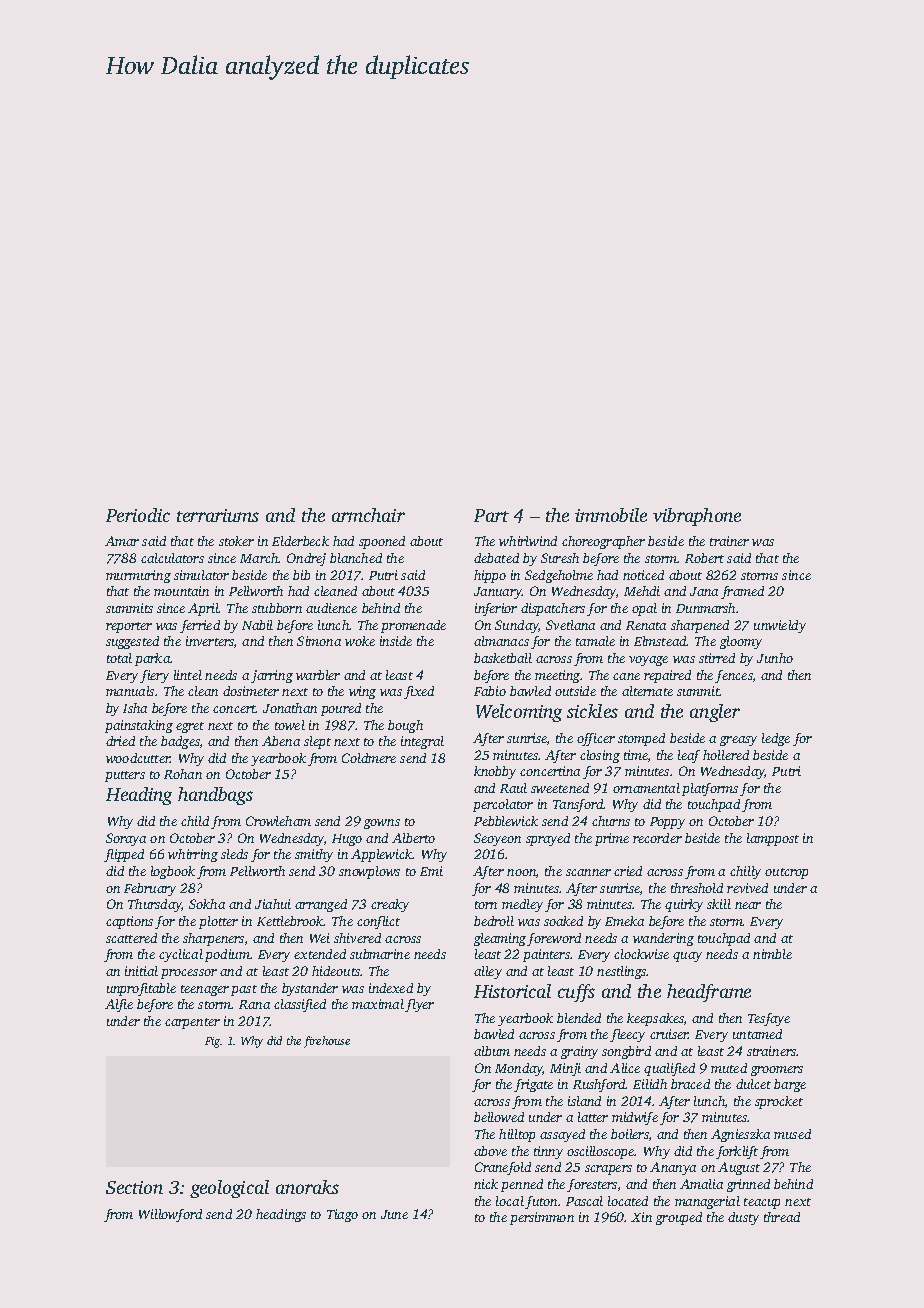 Image resolution: width=924 pixels, height=1308 pixels. Describe the element at coordinates (218, 515) in the document. I see `terrariums` at that location.
